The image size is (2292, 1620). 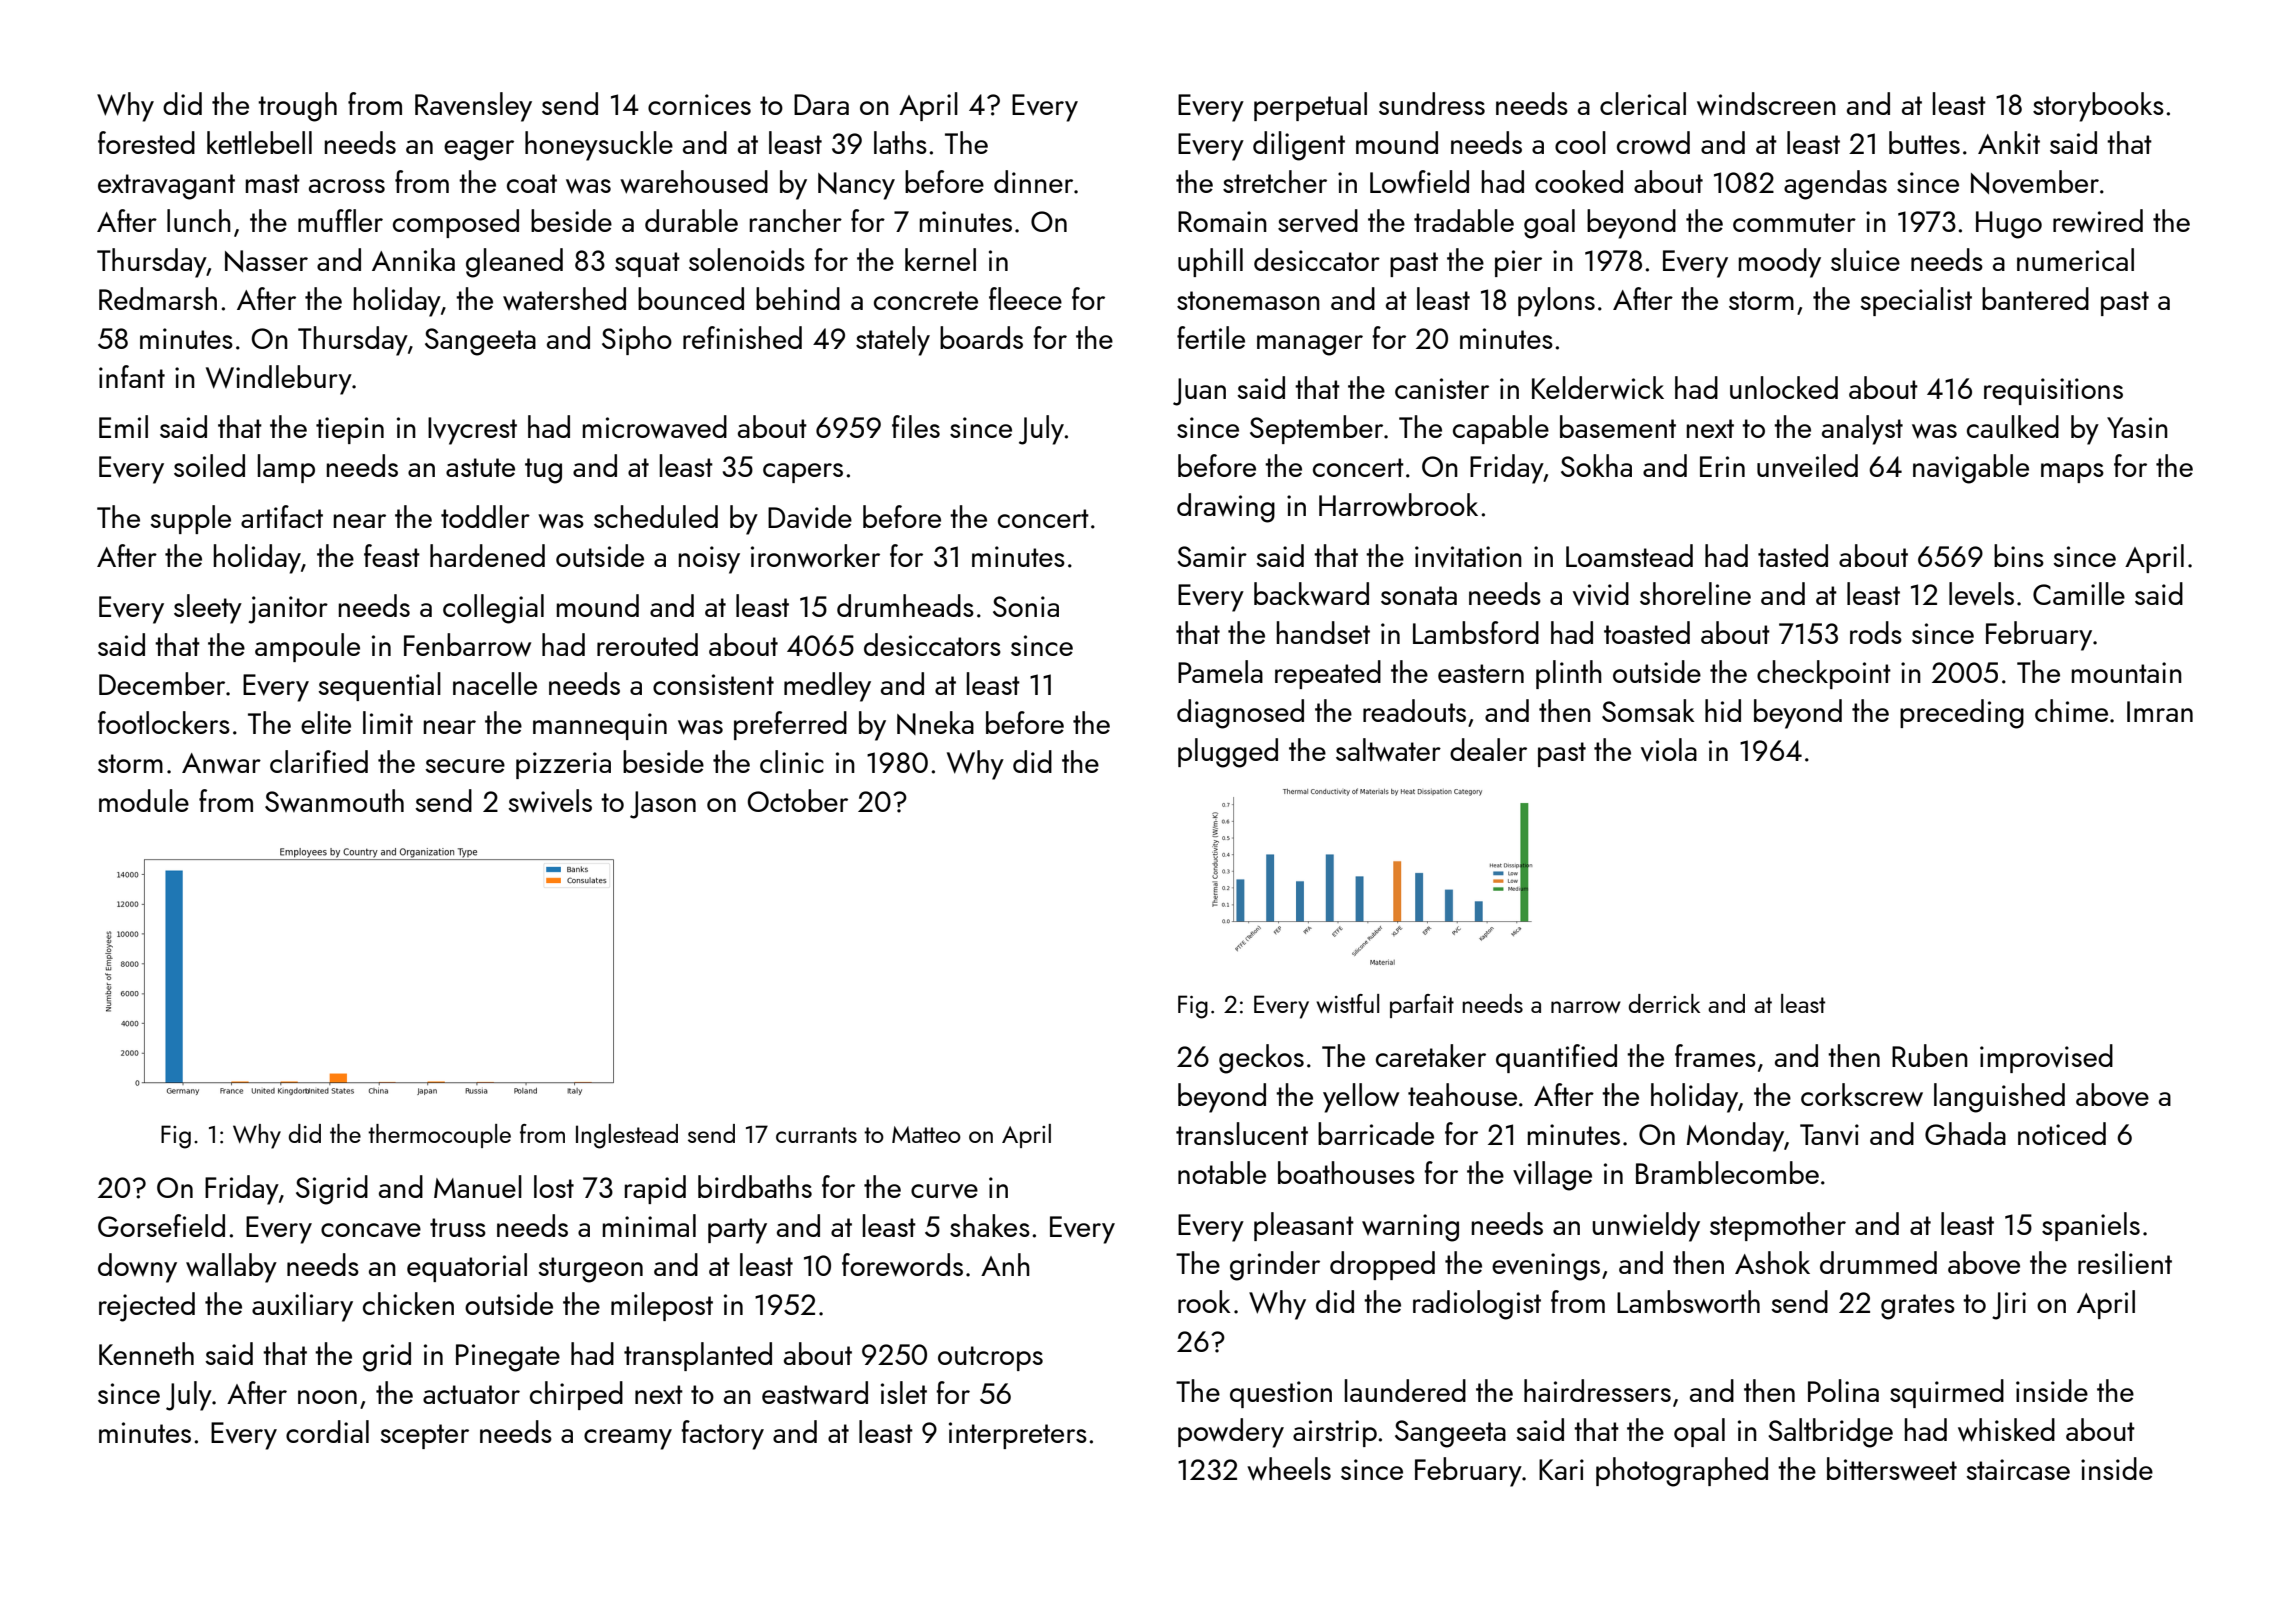 I want to click on improvised, so click(x=2046, y=1058).
